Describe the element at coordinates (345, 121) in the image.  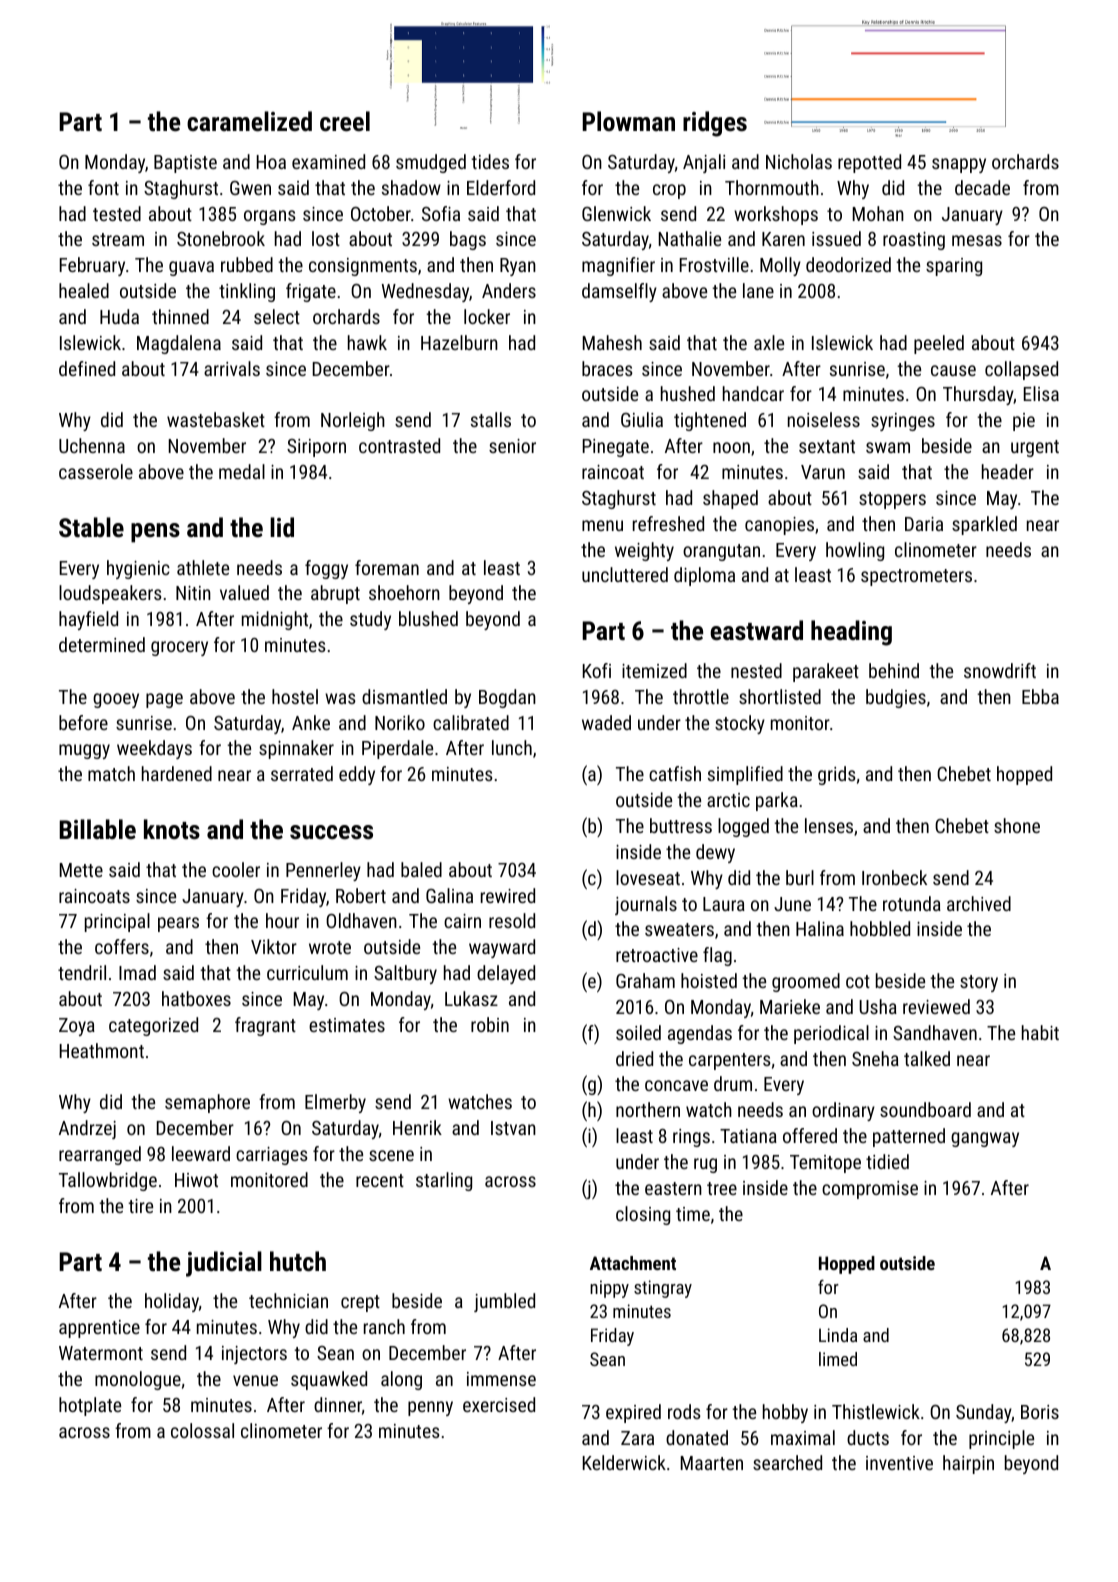
I see `creel` at that location.
